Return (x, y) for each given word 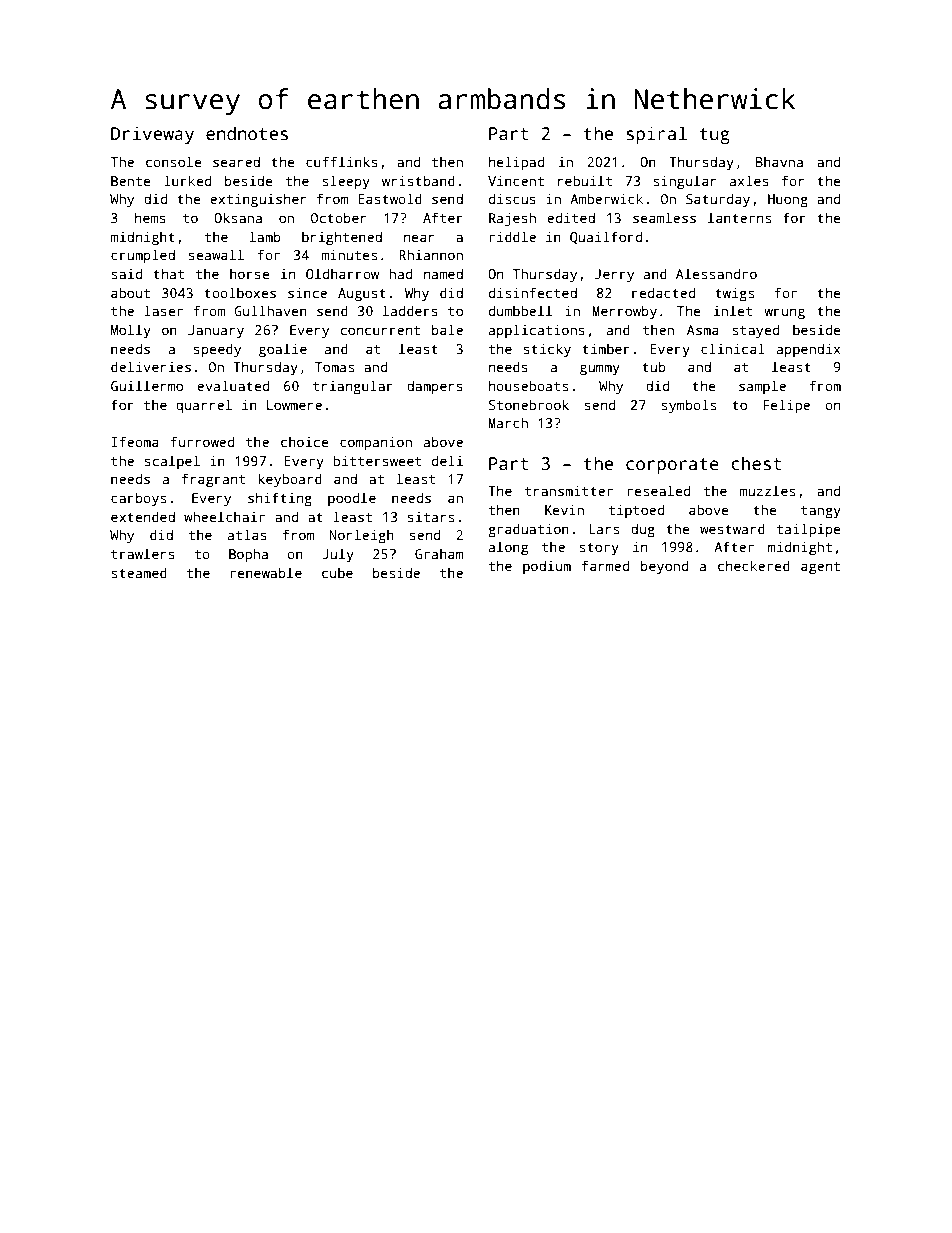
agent (820, 568)
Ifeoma (135, 441)
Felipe (786, 406)
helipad (516, 163)
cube (337, 572)
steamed (139, 572)
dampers (435, 387)
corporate (672, 466)
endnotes (247, 133)
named (443, 273)
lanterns (739, 217)
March (508, 422)
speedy (217, 350)
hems (150, 217)
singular (685, 182)
